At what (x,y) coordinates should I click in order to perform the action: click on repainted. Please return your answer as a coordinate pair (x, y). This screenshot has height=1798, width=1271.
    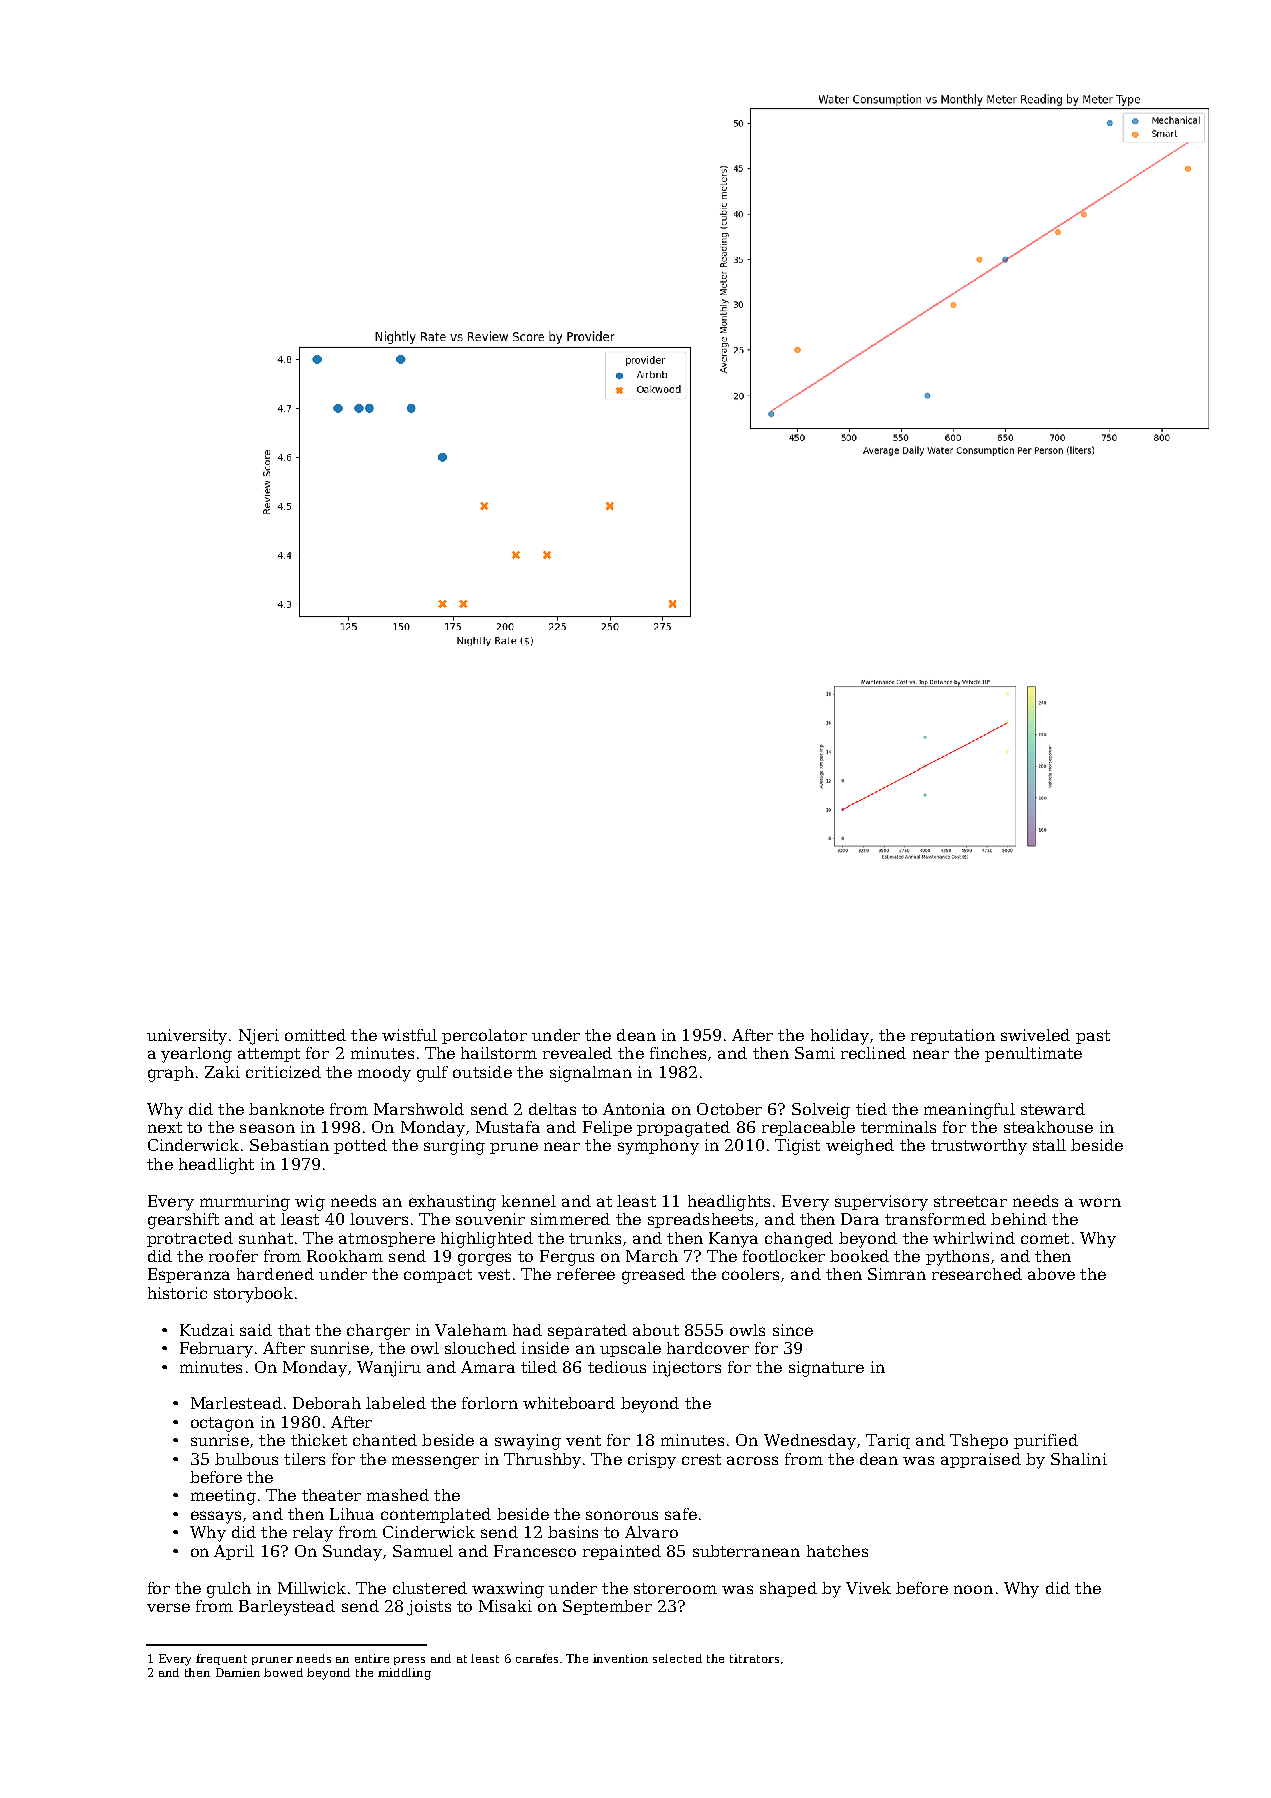
    Looking at the image, I should click on (622, 1552).
